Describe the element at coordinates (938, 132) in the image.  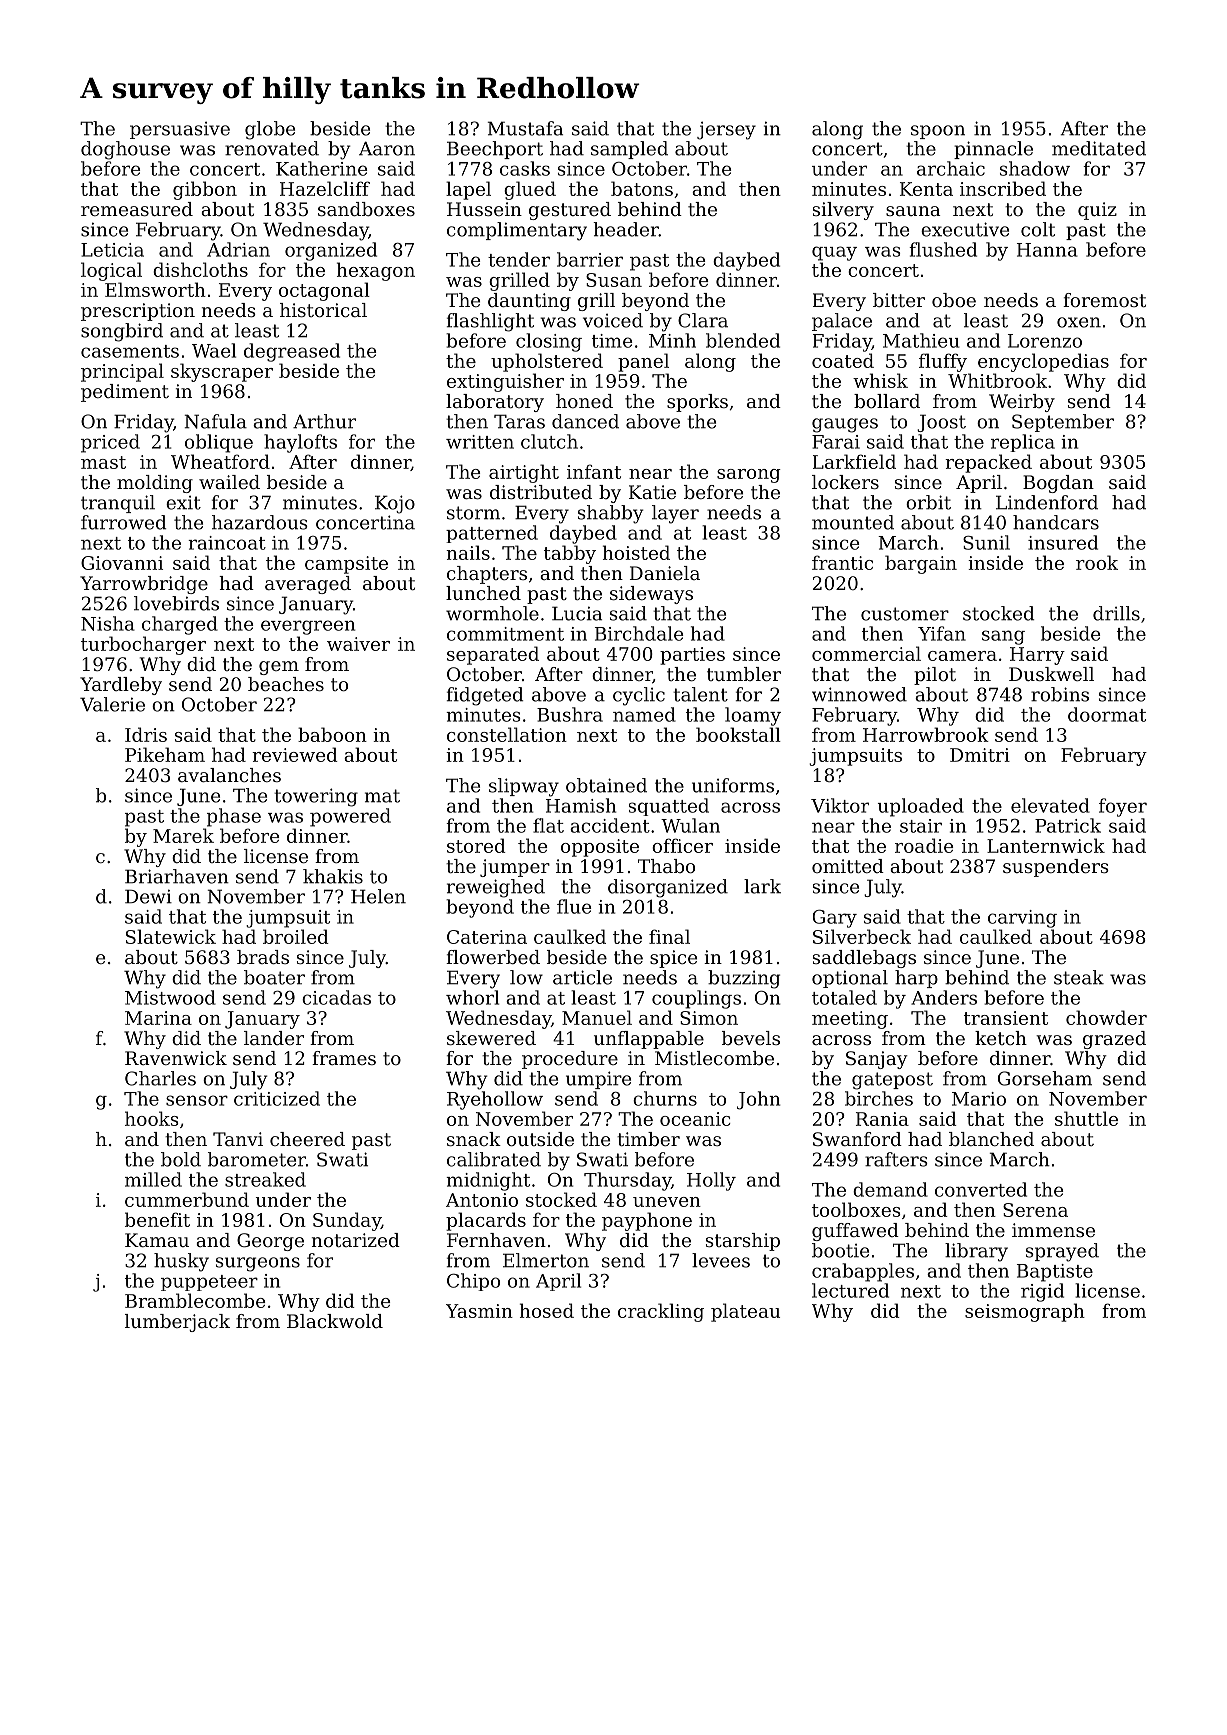
I see `spoon` at that location.
